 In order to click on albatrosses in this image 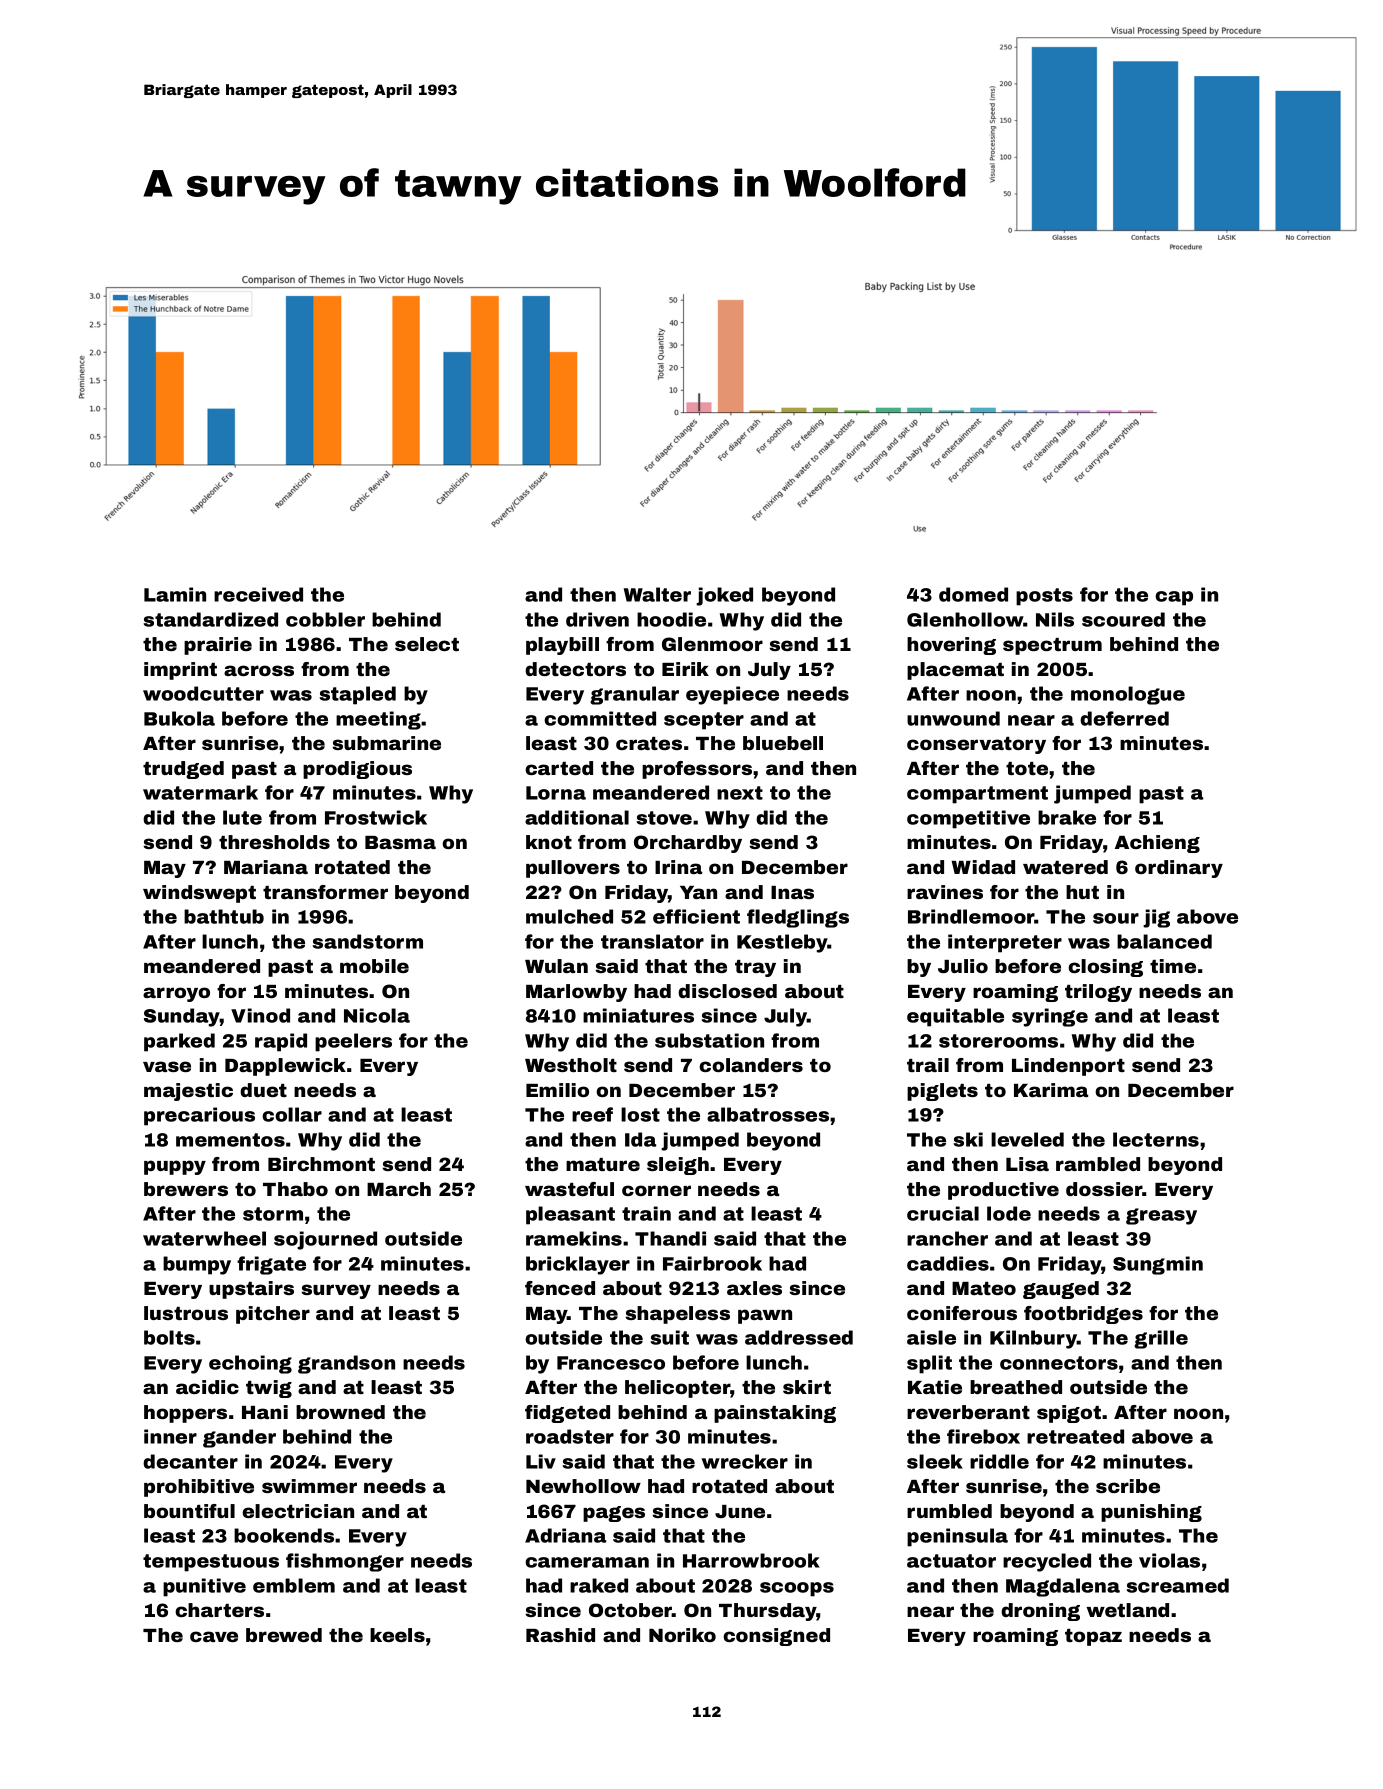, I will do `click(768, 1114)`.
